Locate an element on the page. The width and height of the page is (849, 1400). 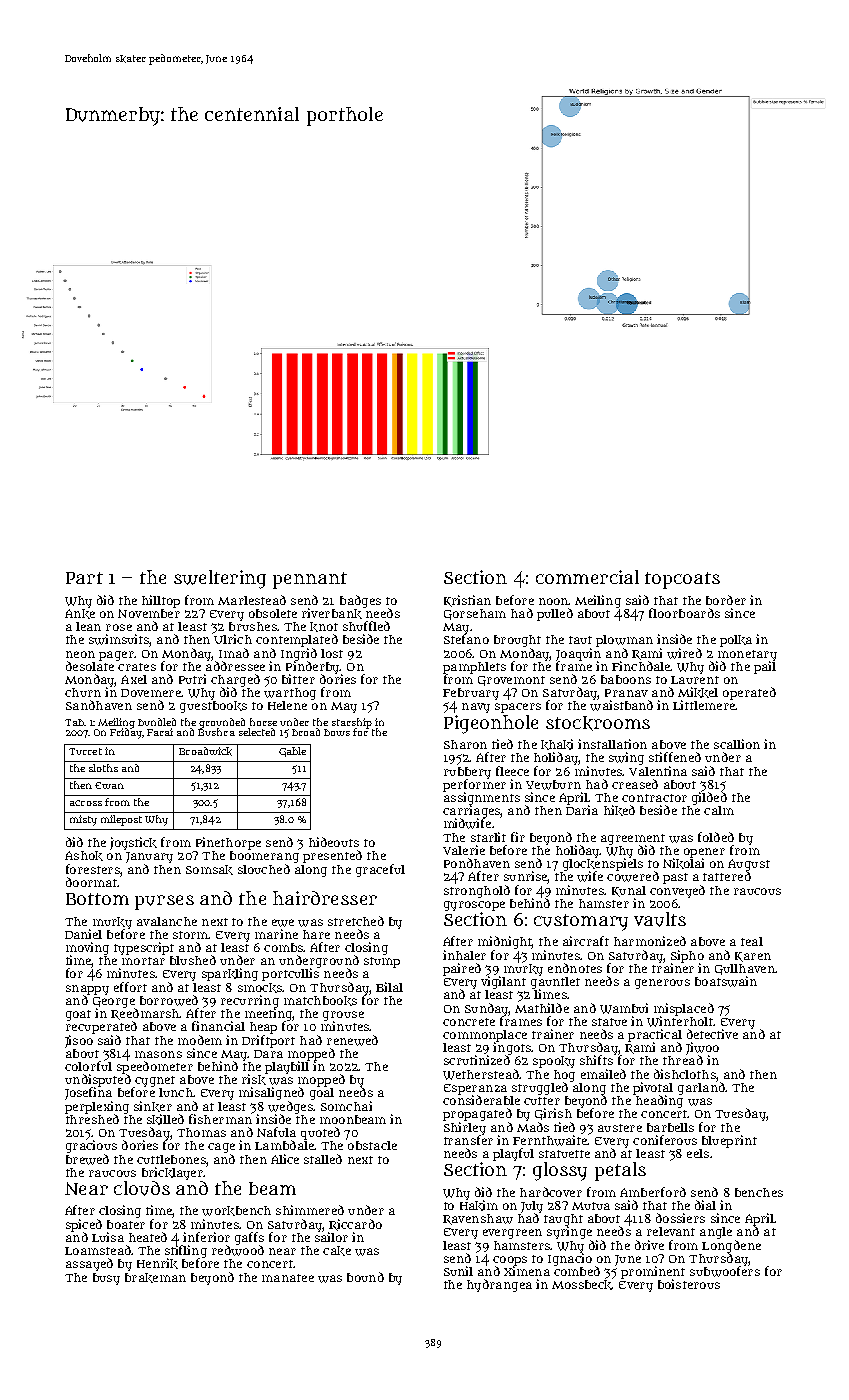
folded is located at coordinates (716, 837).
